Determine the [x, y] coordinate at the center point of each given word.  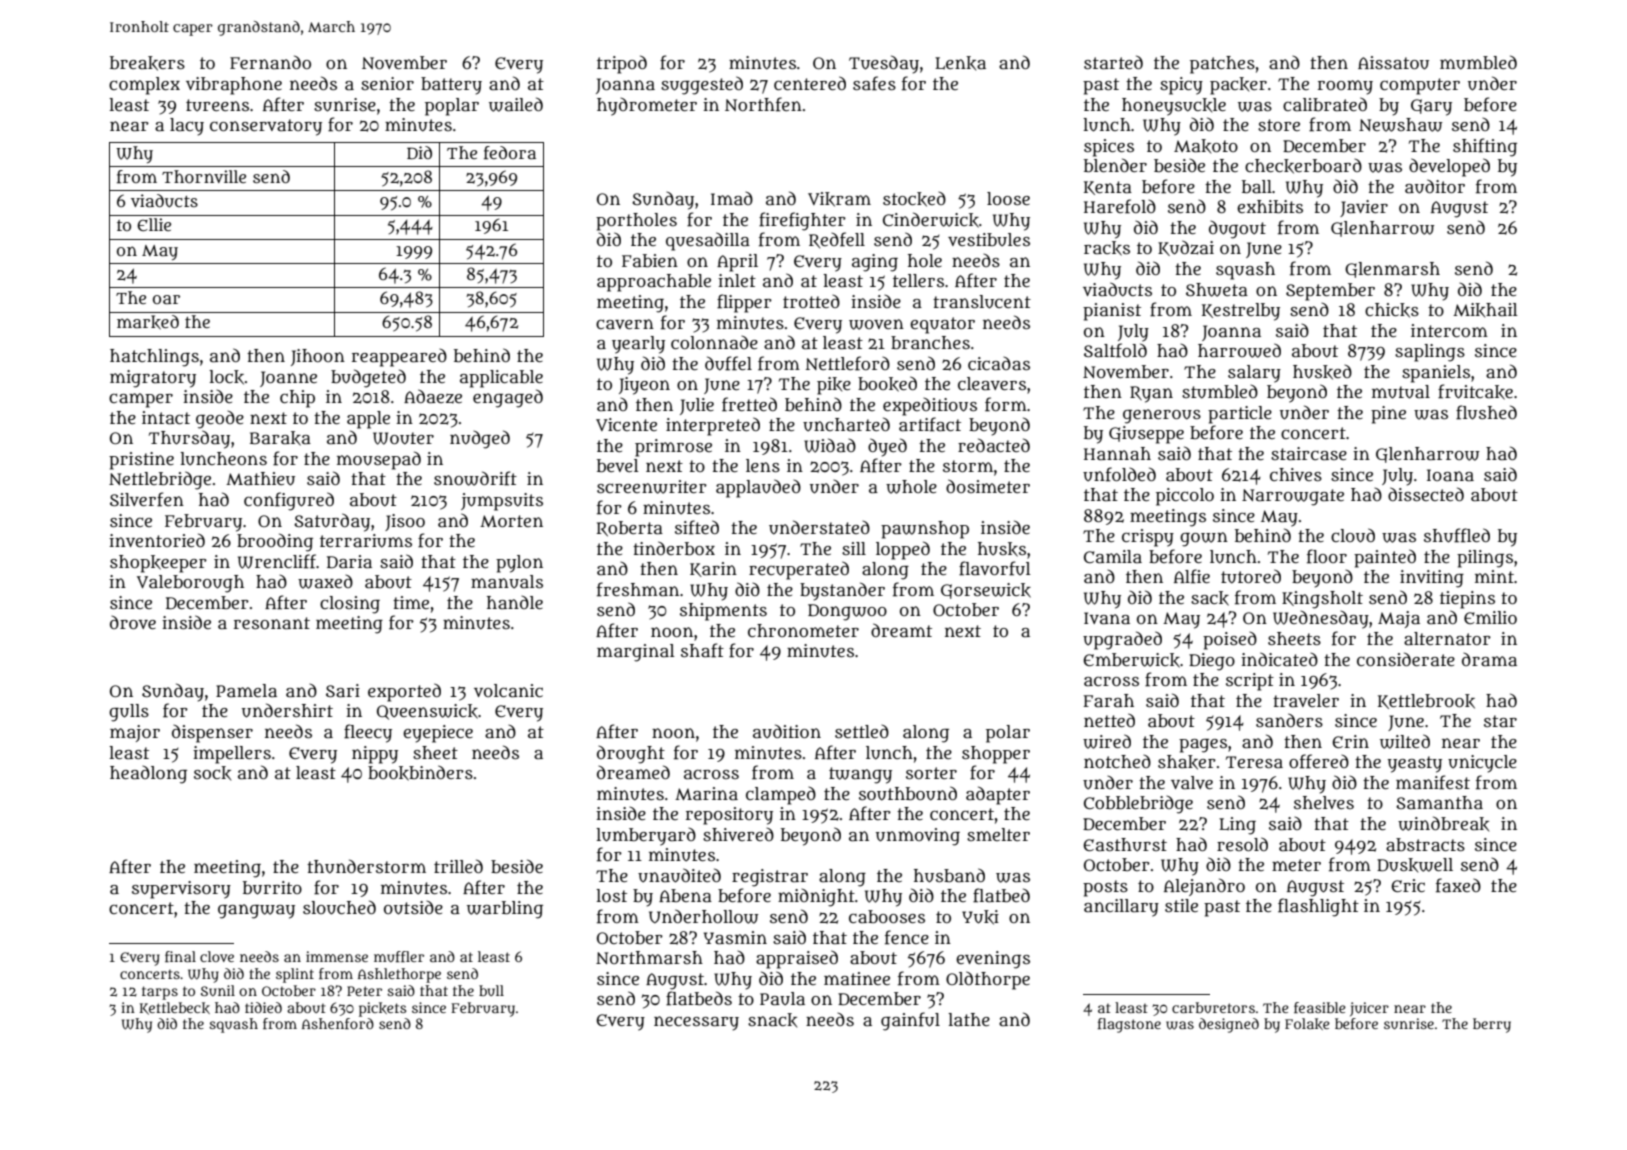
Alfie [1192, 576]
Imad [732, 198]
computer [1420, 86]
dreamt [901, 630]
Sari [343, 690]
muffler [399, 956]
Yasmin [735, 937]
